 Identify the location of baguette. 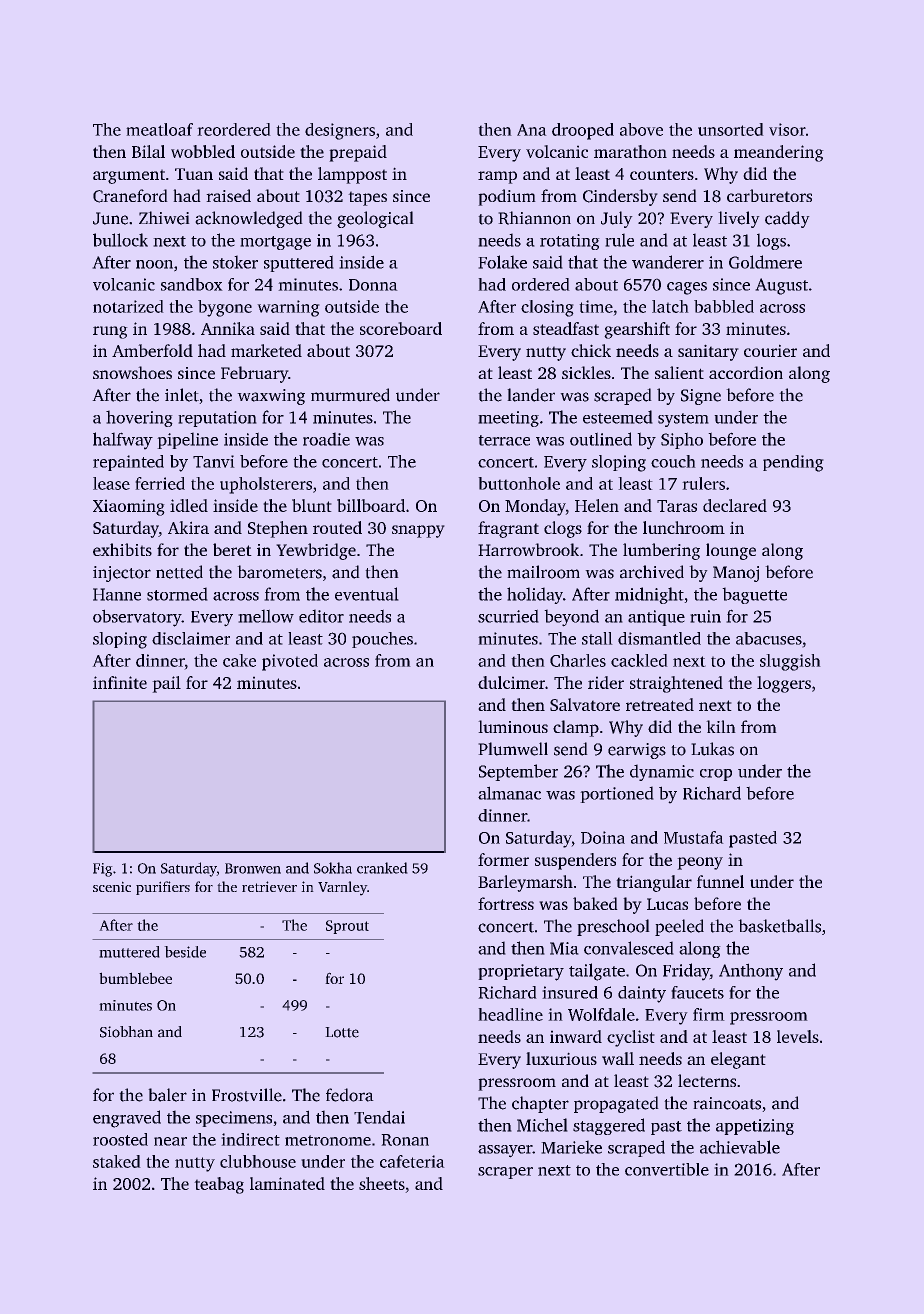
(754, 595).
